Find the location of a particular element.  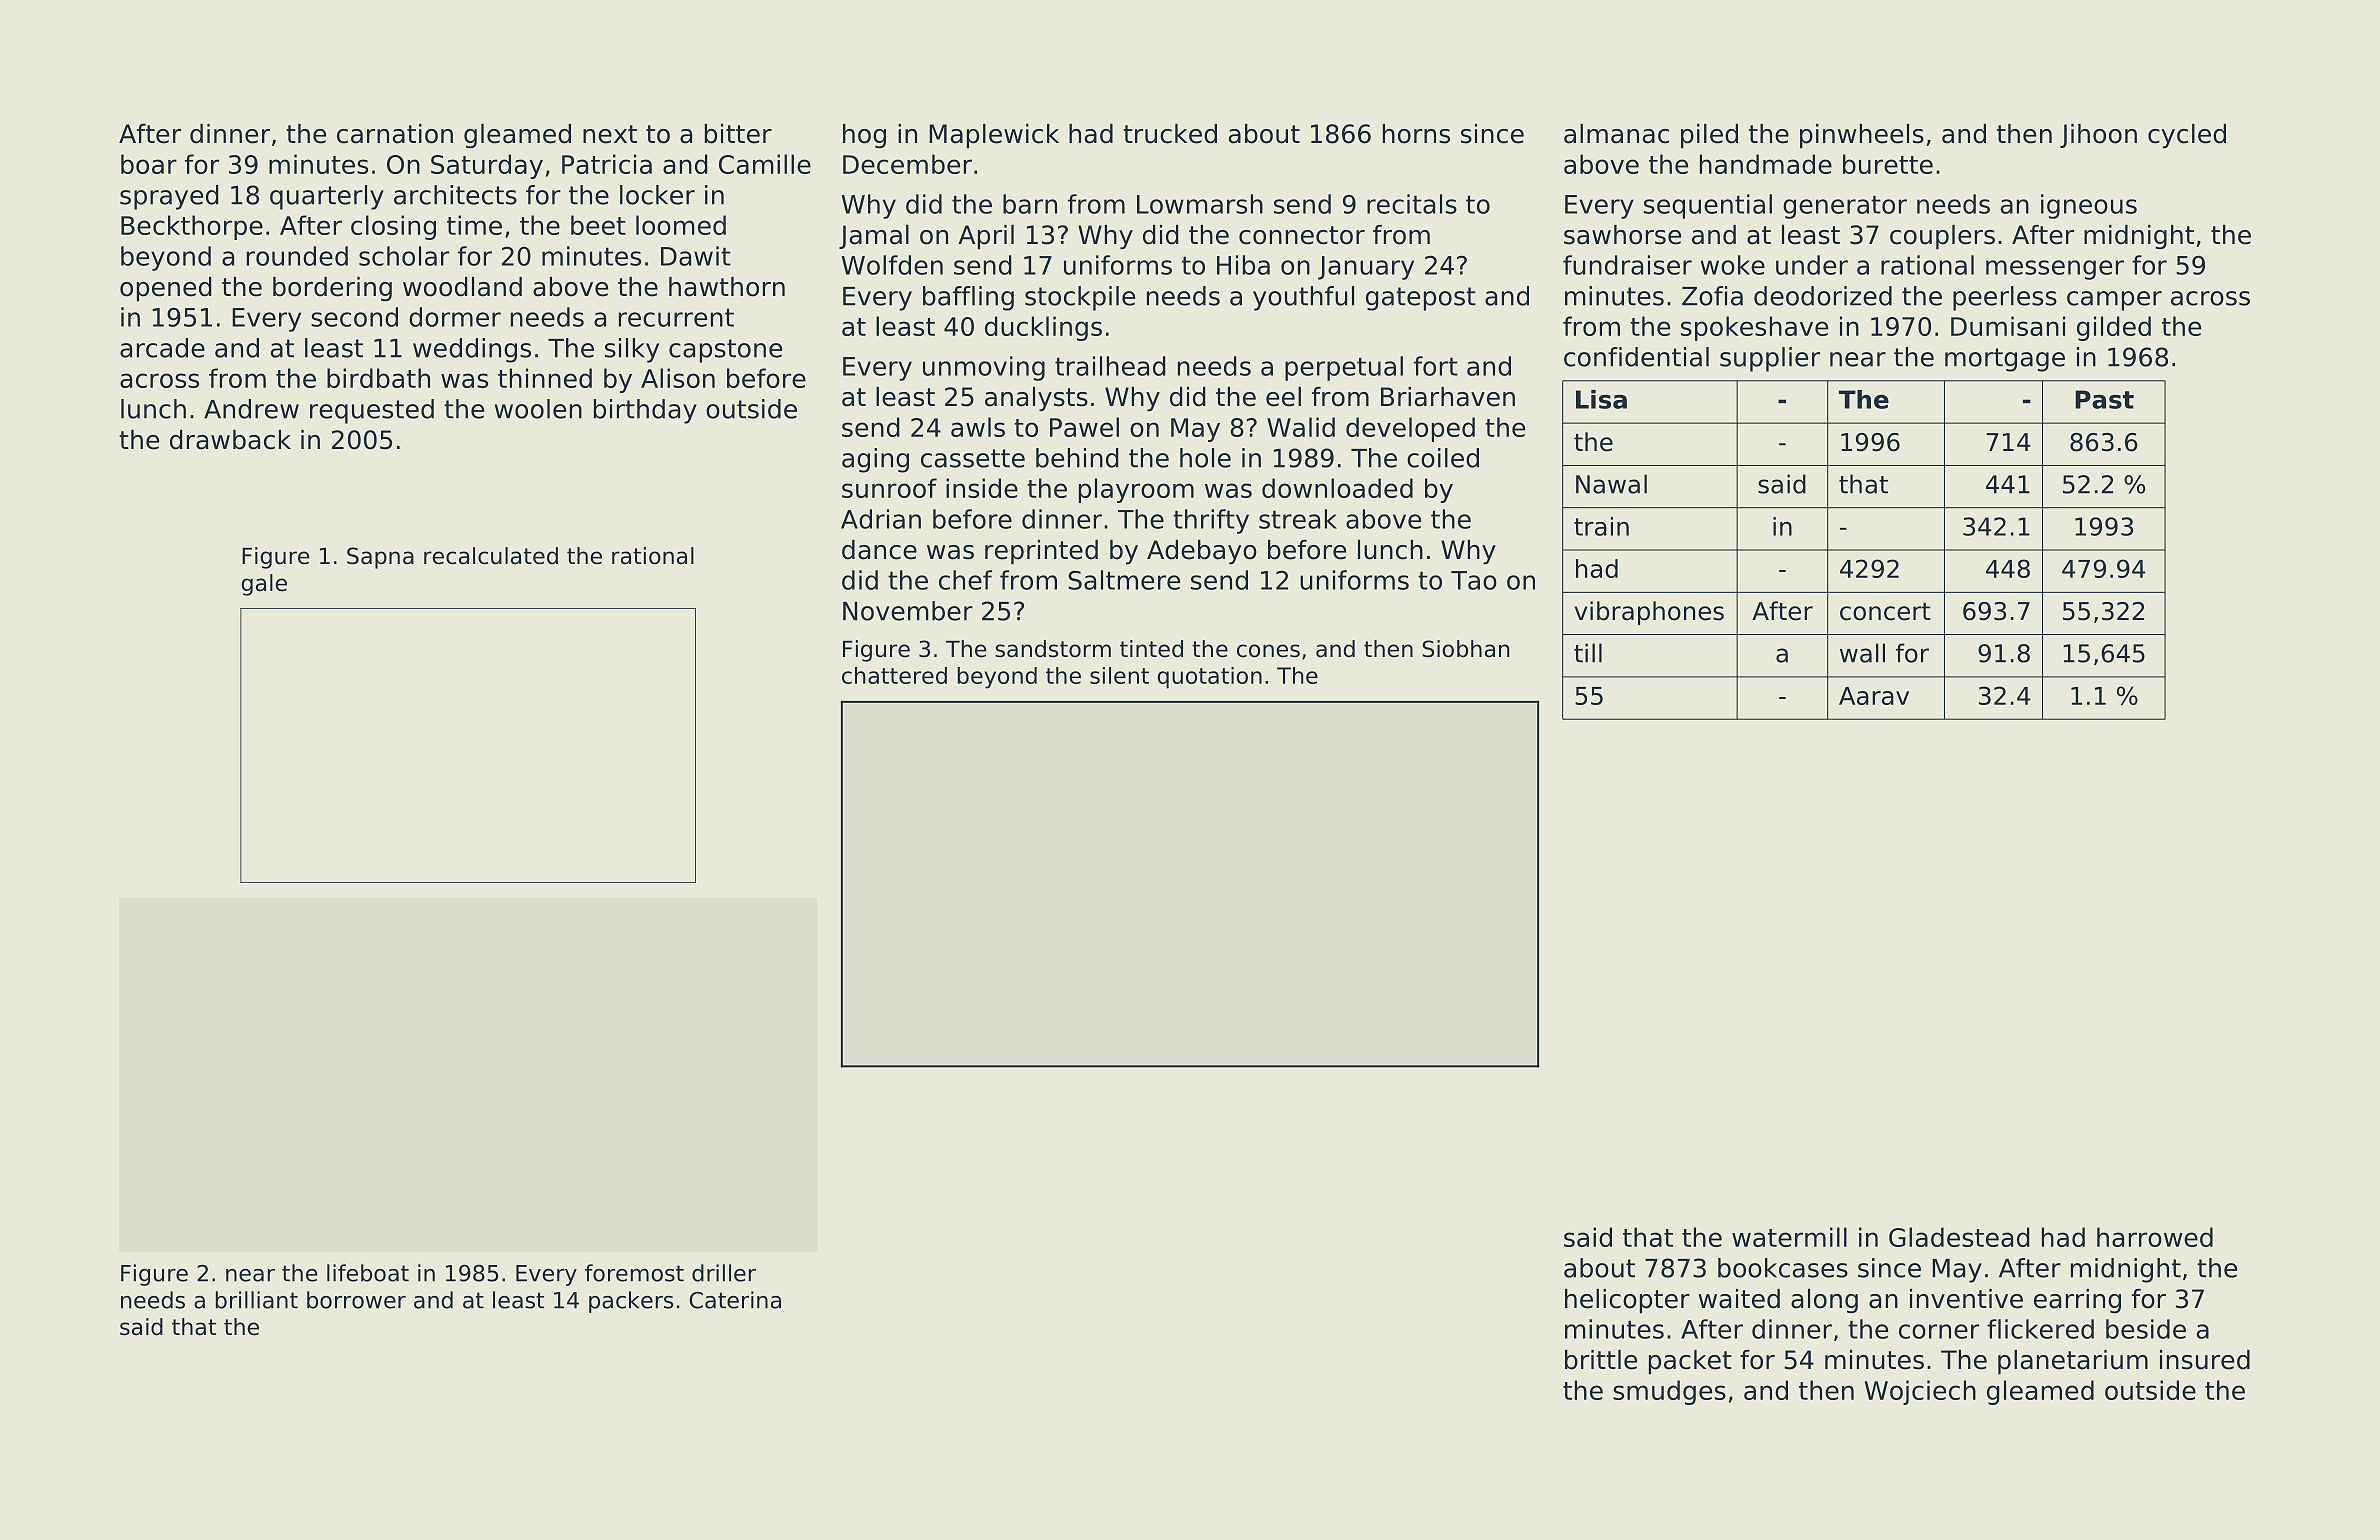

quotation is located at coordinates (1209, 678).
